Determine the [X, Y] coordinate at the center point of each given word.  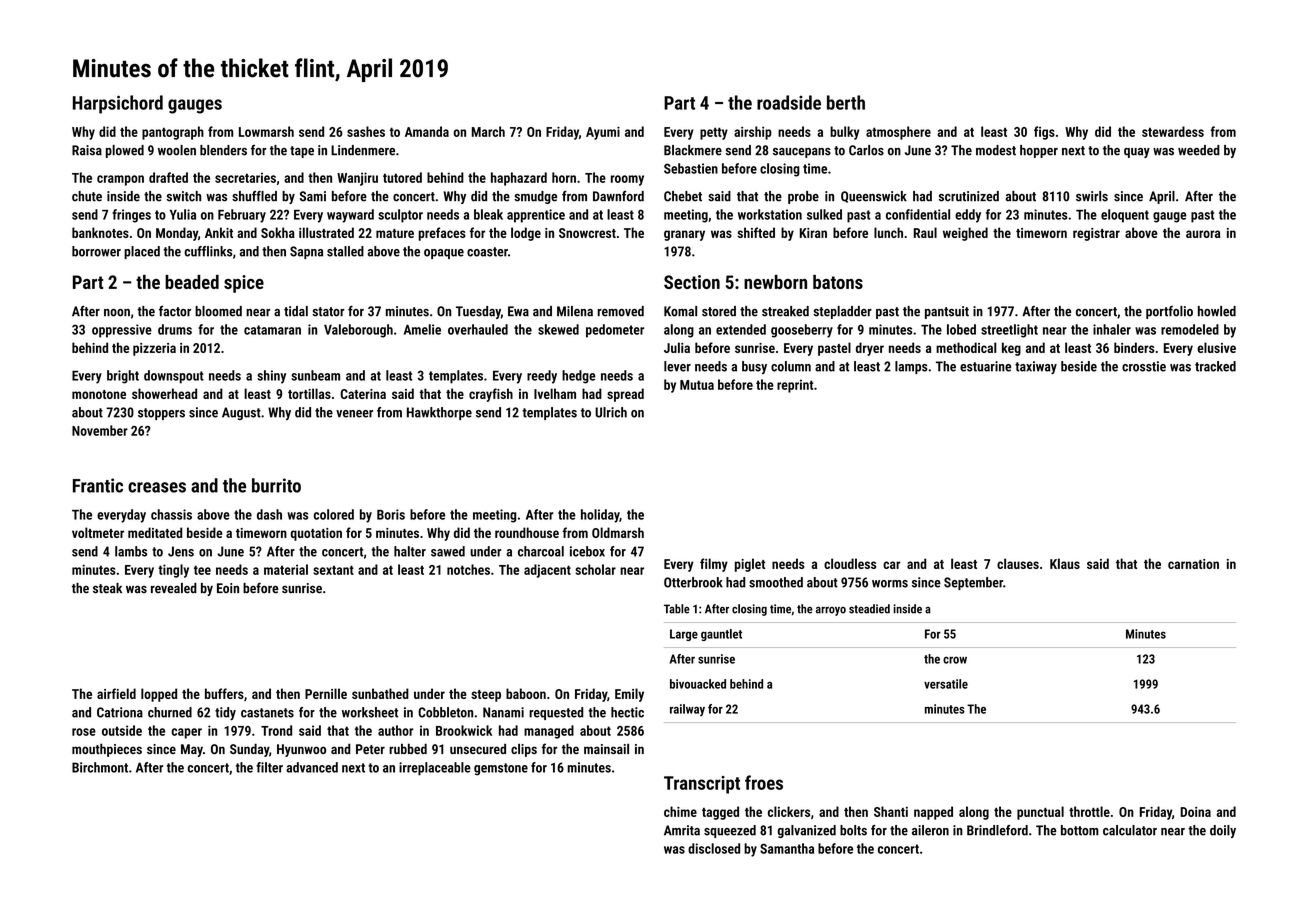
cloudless [850, 563]
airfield [116, 693]
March [488, 131]
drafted [168, 177]
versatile [946, 684]
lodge [526, 234]
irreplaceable [435, 769]
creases [157, 487]
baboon [526, 693]
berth [846, 102]
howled [1217, 311]
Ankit [219, 232]
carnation [1193, 564]
